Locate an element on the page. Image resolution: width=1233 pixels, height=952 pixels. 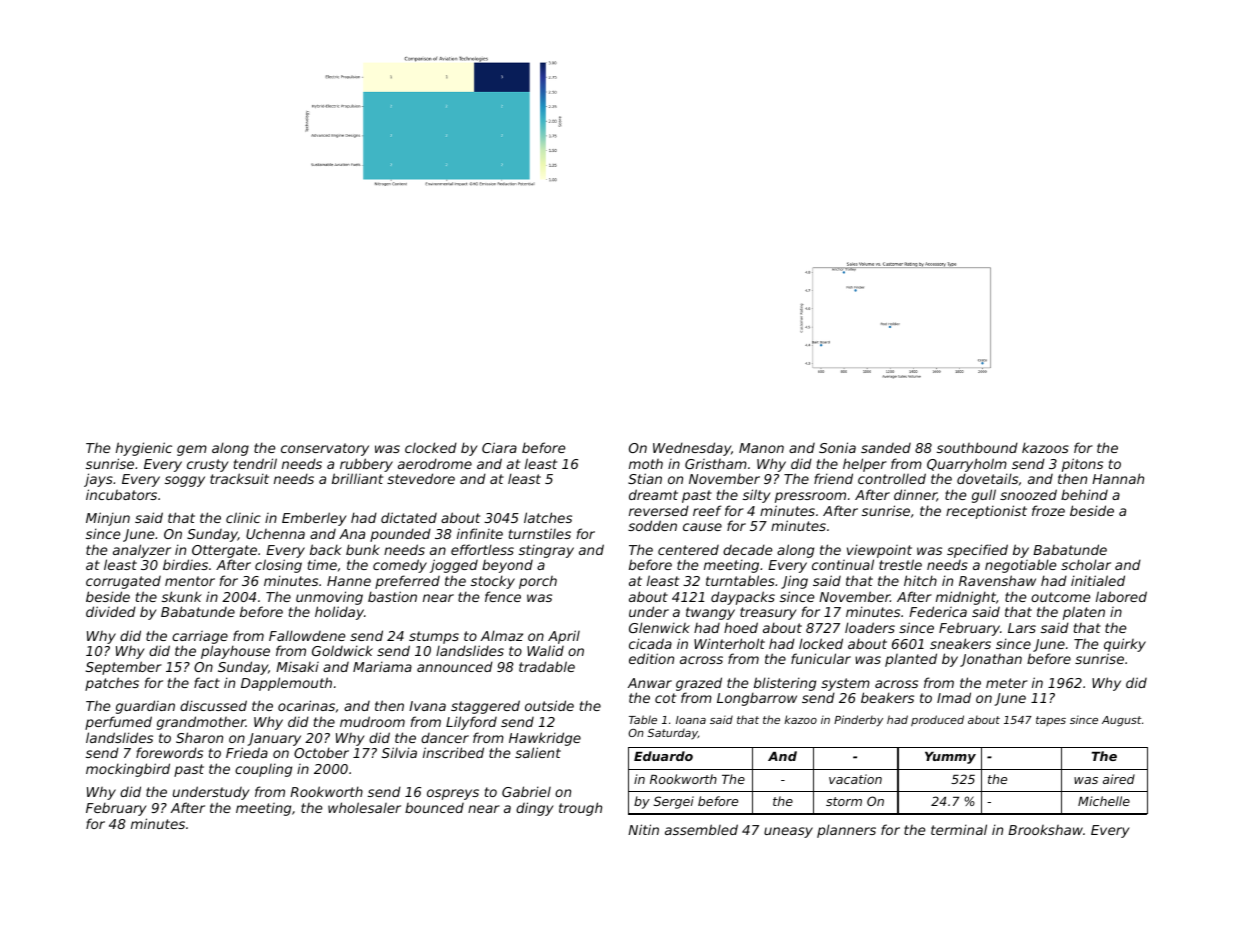
bounced is located at coordinates (434, 808).
